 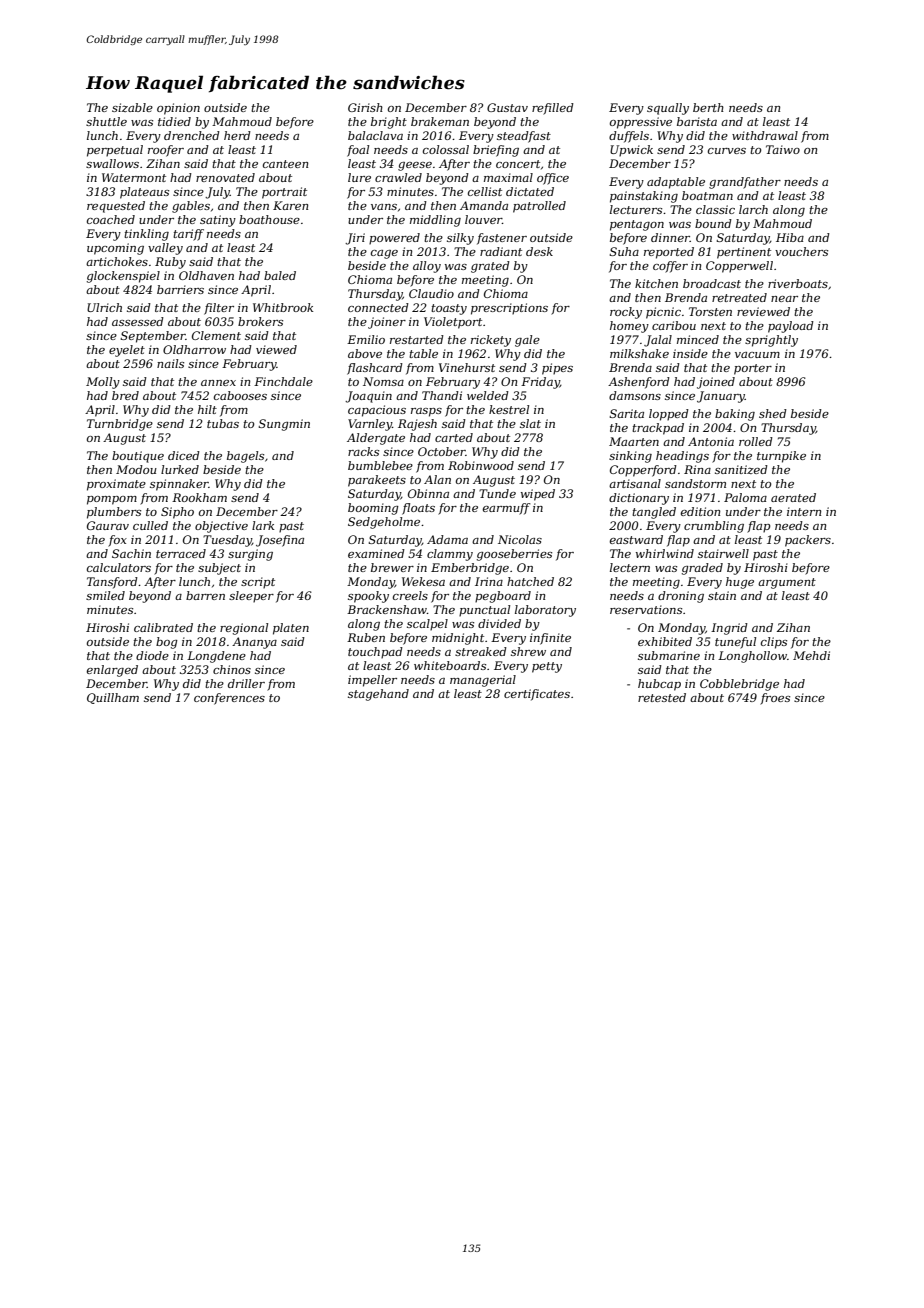 I want to click on Joaquin, so click(x=368, y=397).
